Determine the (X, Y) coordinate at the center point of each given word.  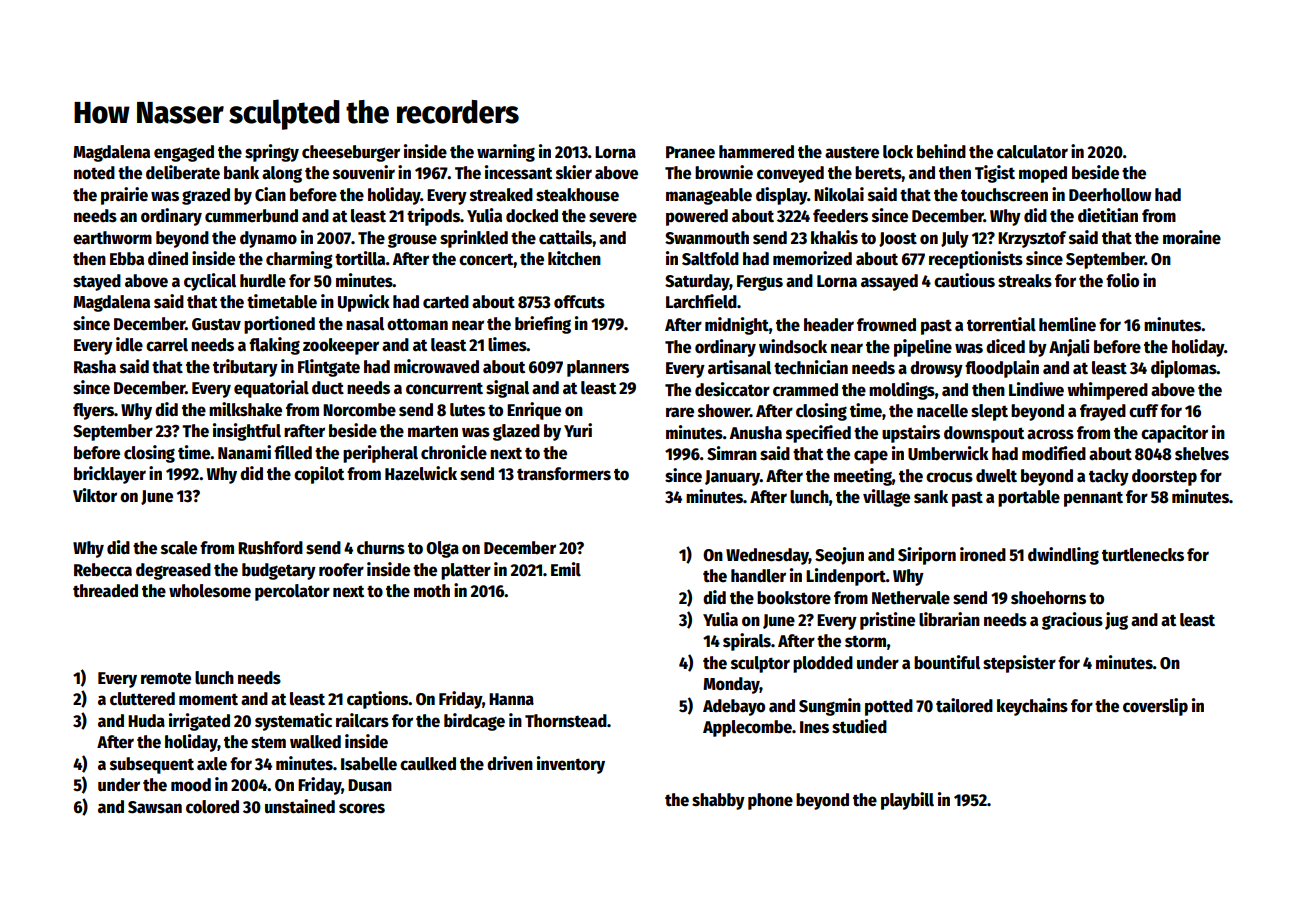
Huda (146, 721)
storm (866, 641)
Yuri (578, 430)
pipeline (923, 348)
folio (1122, 280)
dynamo (268, 239)
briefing (543, 325)
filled (293, 452)
